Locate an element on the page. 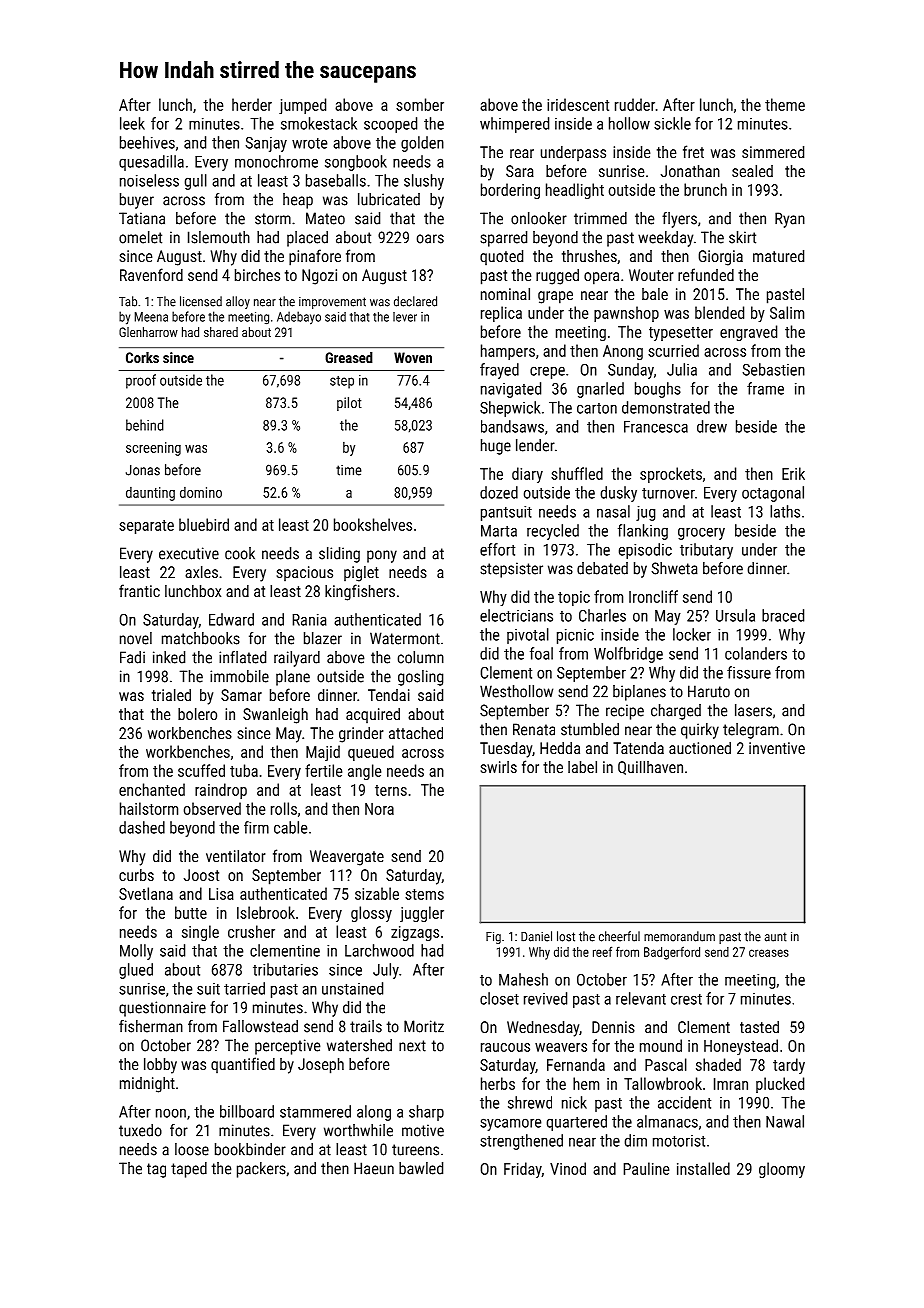 This image has height=1308, width=924. fisherman is located at coordinates (151, 1026).
